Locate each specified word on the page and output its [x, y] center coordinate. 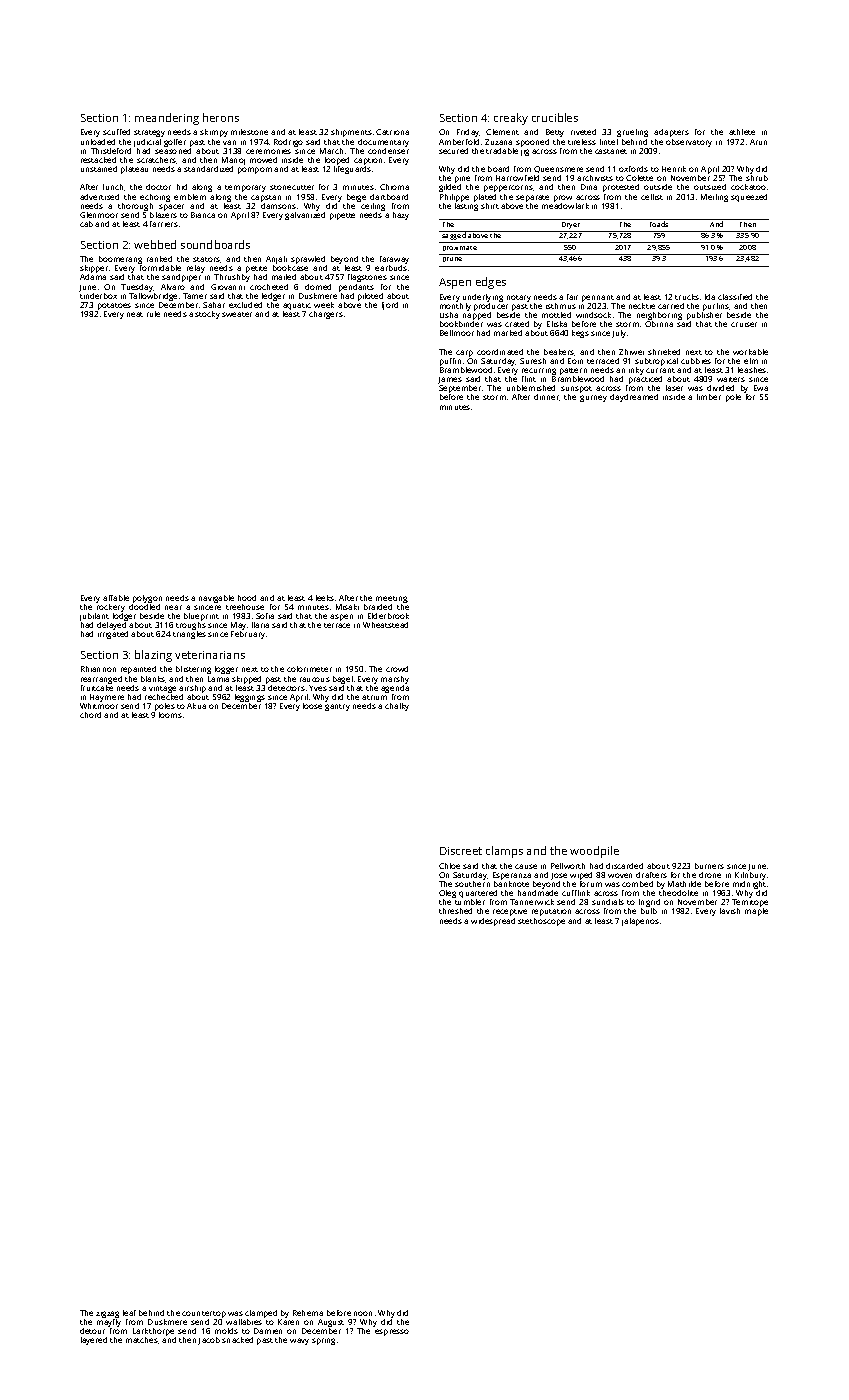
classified [735, 297]
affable [116, 598]
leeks [325, 598]
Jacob [209, 1341]
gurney [593, 398]
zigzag [107, 1314]
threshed [455, 911]
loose [312, 706]
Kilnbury [750, 876]
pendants [356, 288]
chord [90, 715]
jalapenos [640, 922]
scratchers [157, 160]
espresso [392, 1332]
